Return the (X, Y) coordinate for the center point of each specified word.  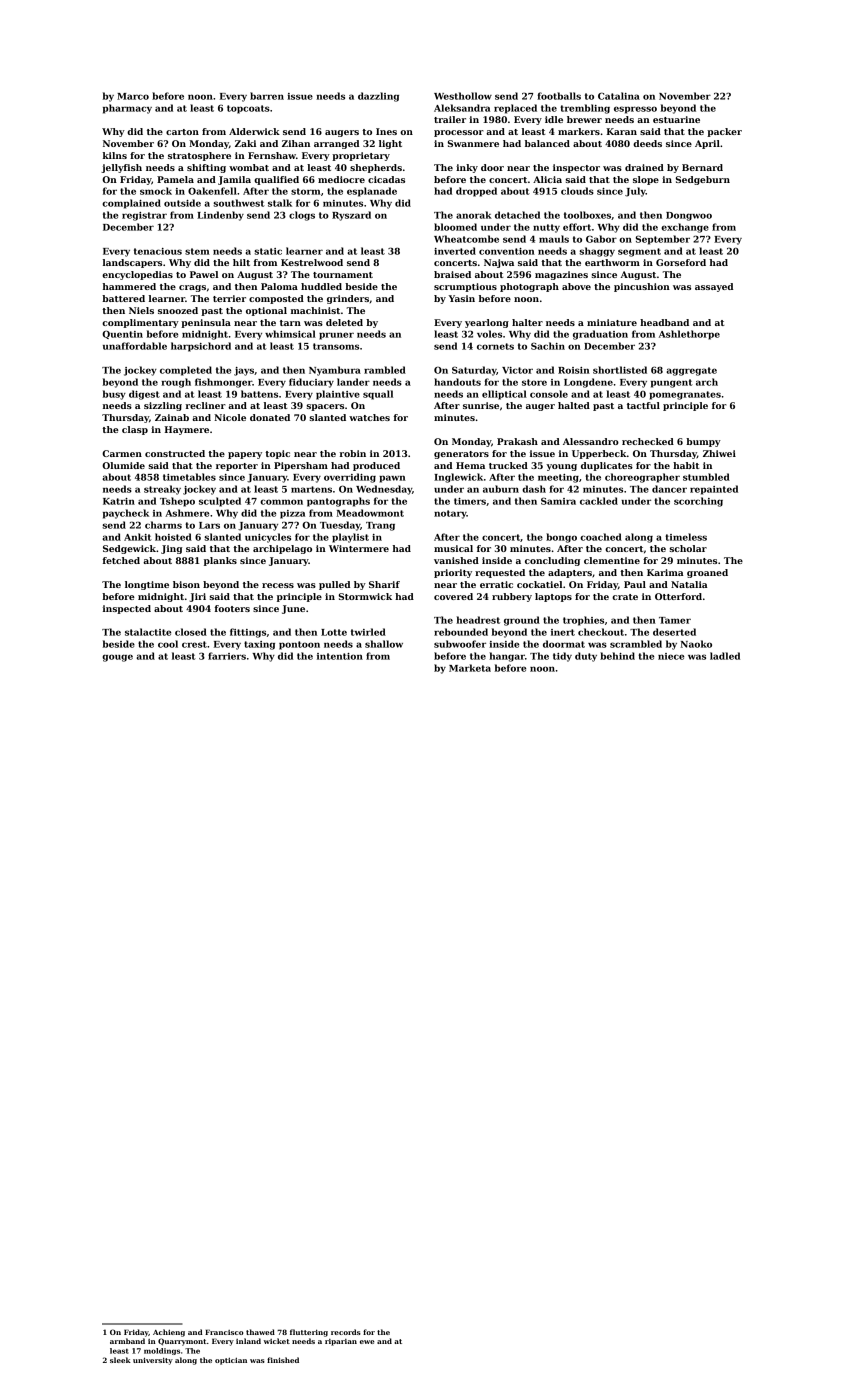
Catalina (619, 96)
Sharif (384, 584)
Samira (558, 501)
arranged (336, 144)
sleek (120, 1360)
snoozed (178, 310)
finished (283, 1360)
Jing (171, 549)
